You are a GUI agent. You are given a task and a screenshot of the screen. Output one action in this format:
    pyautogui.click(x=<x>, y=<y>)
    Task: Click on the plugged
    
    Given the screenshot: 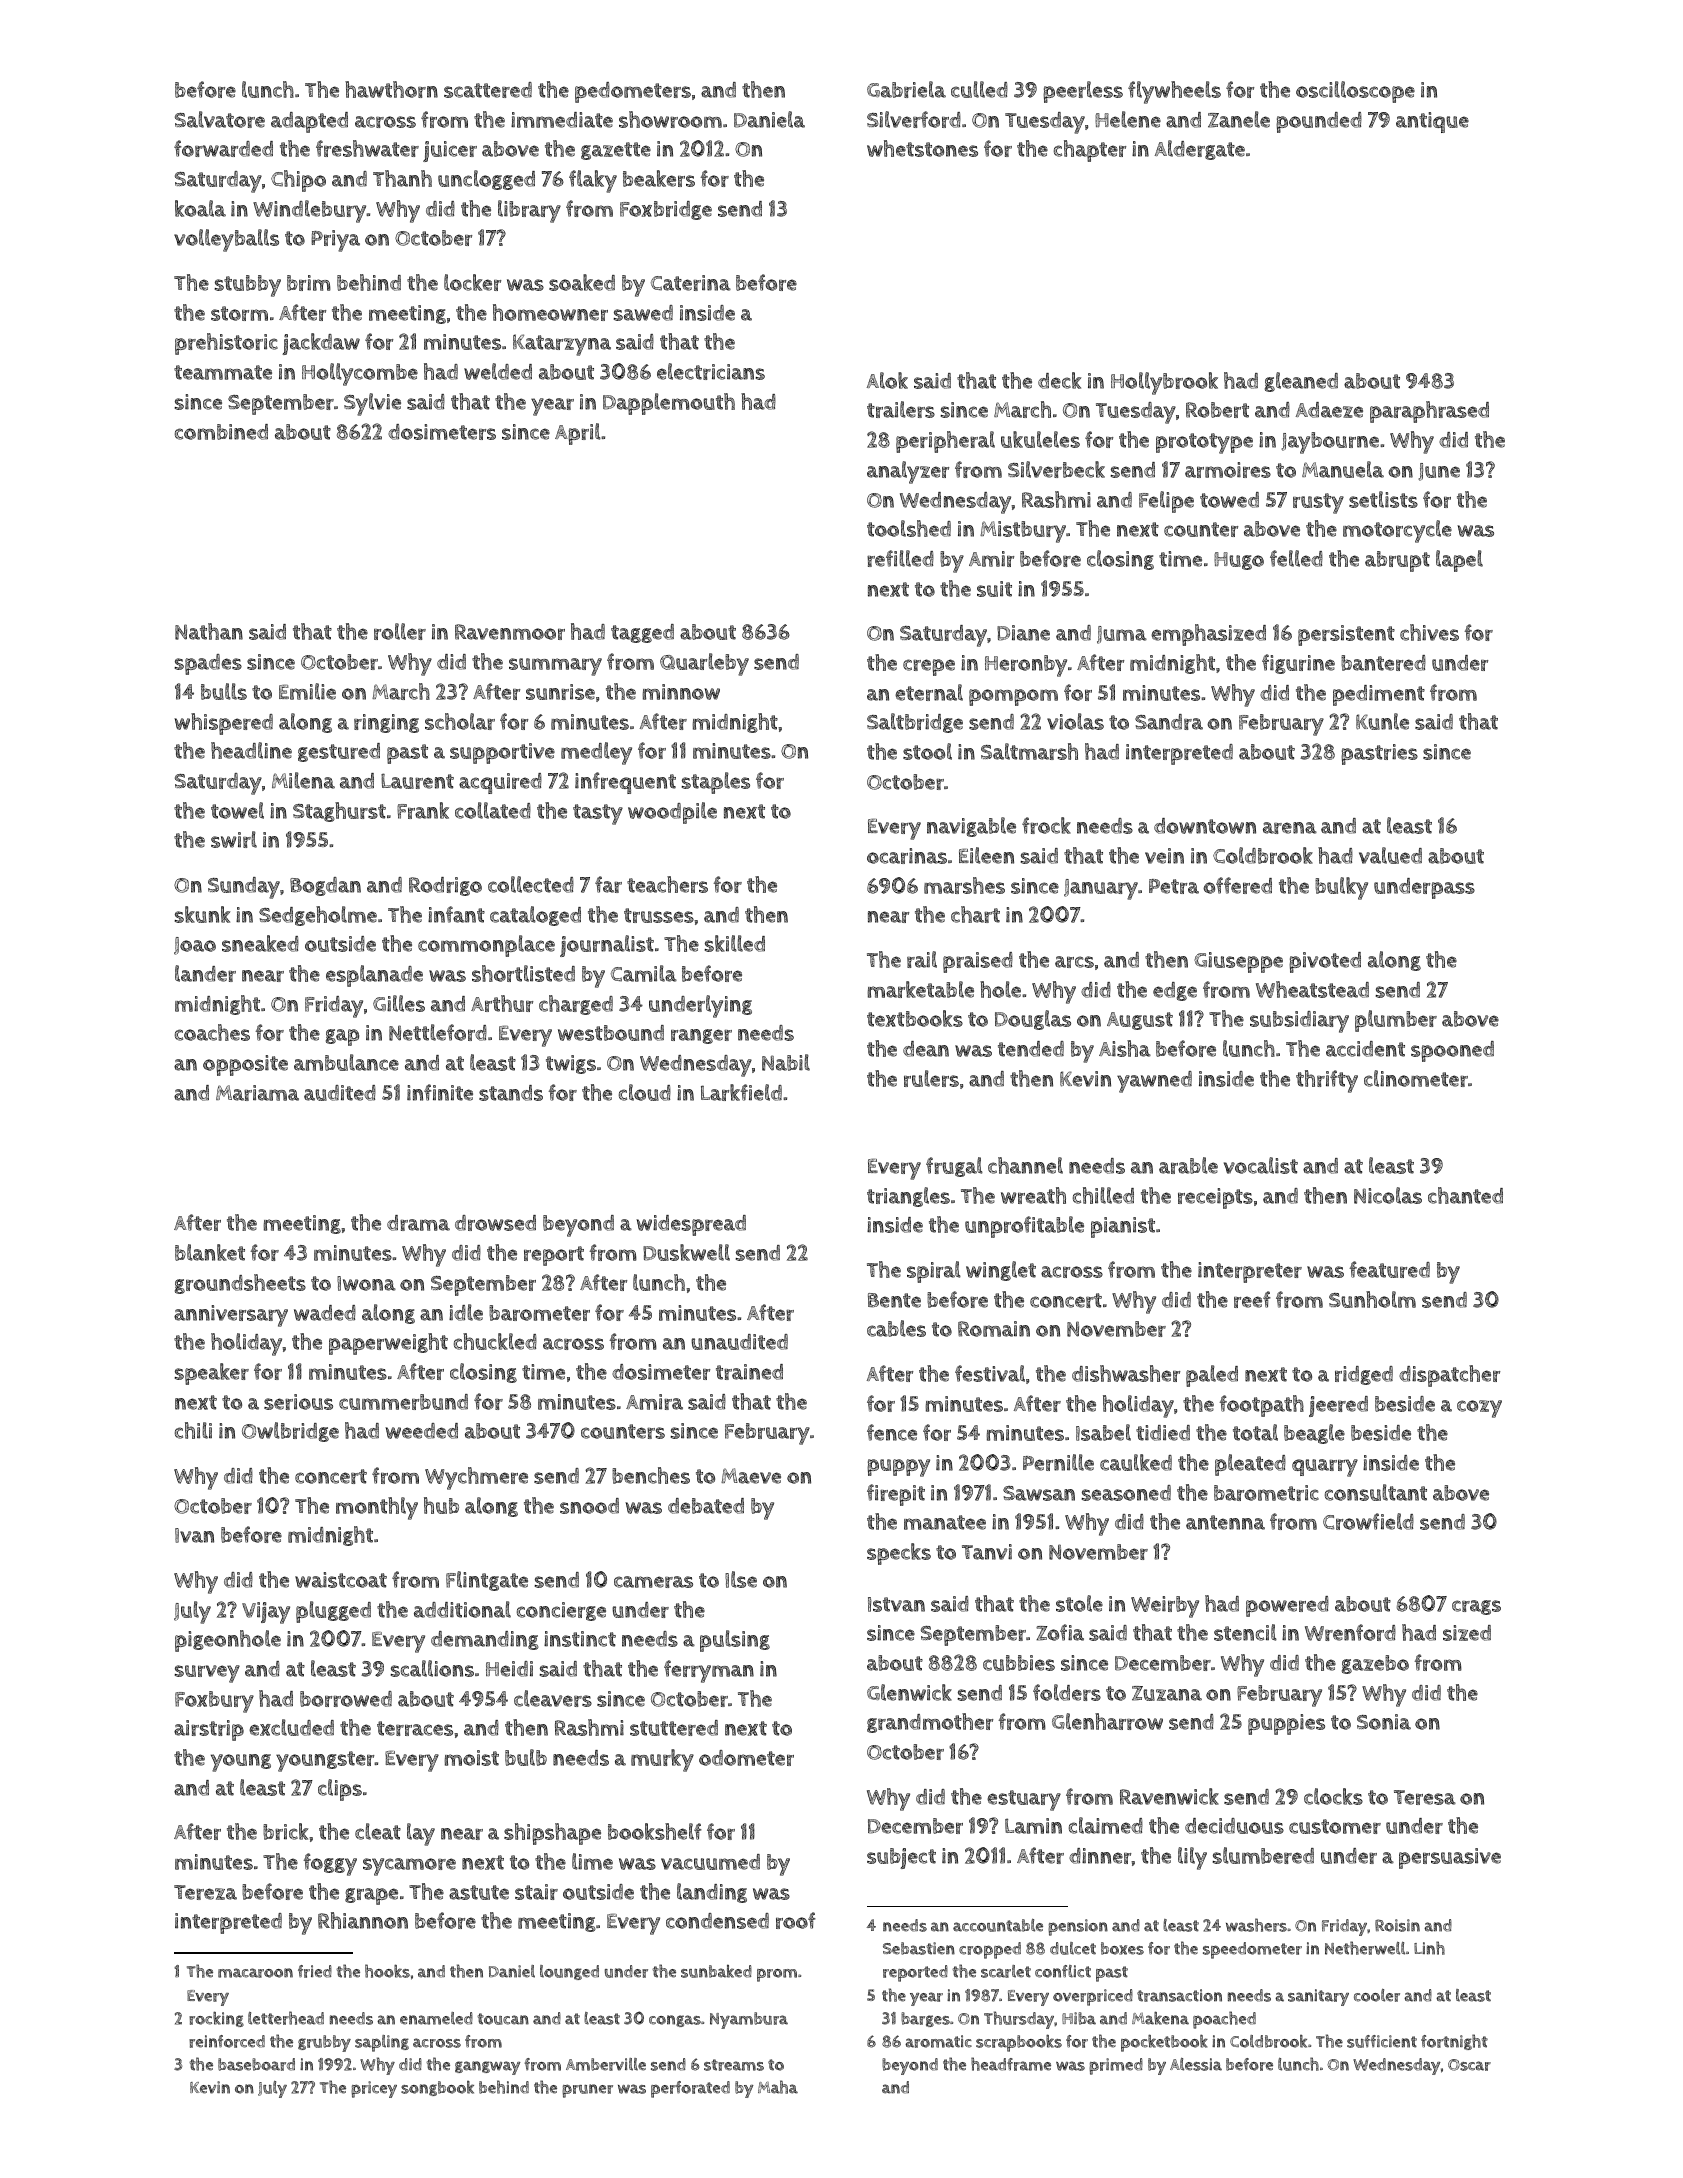 What is the action you would take?
    pyautogui.click(x=333, y=1612)
